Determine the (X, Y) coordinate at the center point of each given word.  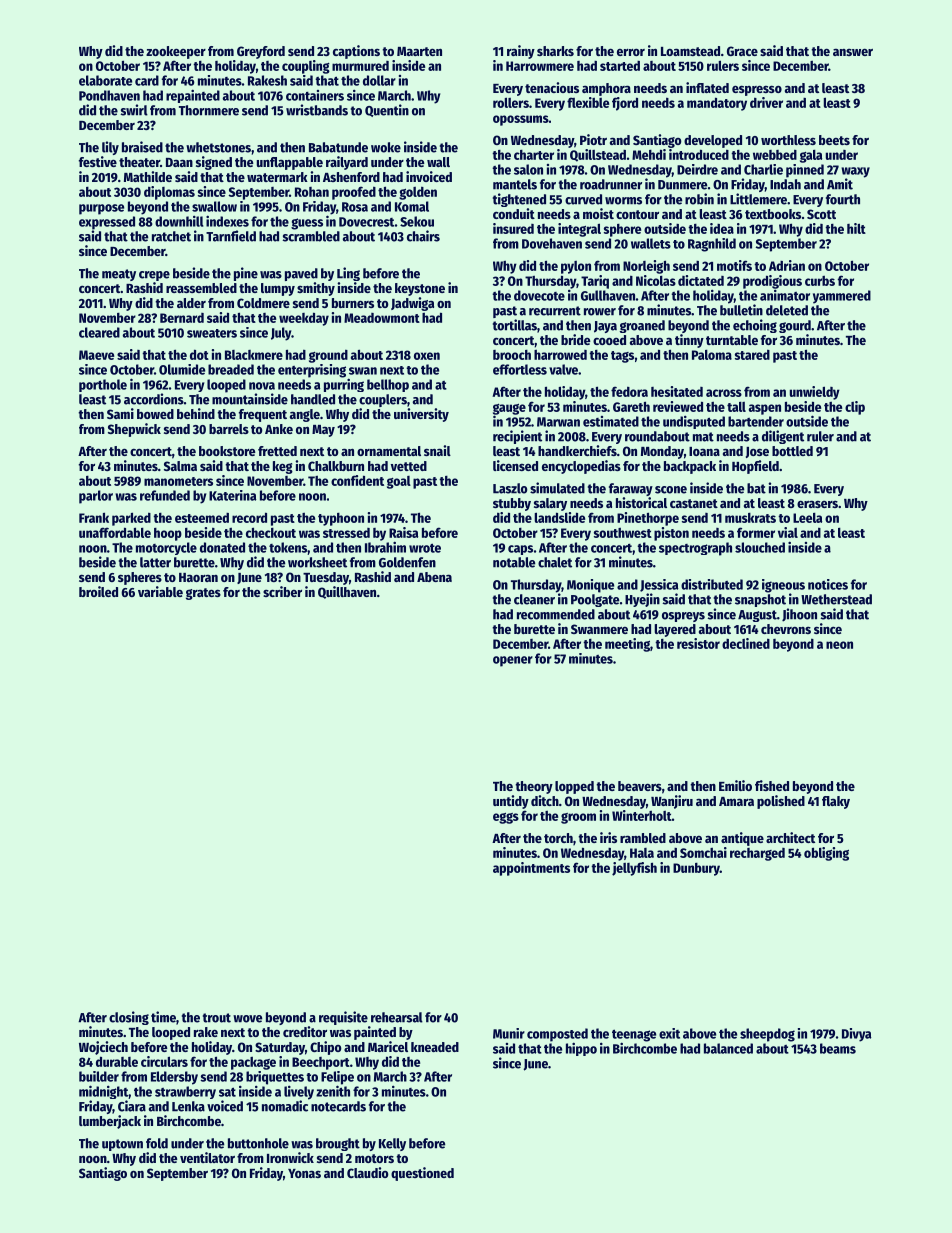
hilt (856, 228)
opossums (521, 120)
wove (247, 1019)
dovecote (539, 295)
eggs (506, 818)
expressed (107, 223)
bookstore (227, 451)
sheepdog (767, 1035)
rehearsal (397, 1017)
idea (722, 228)
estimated (611, 421)
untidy (511, 802)
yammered (842, 297)
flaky (836, 802)
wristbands (317, 110)
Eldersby (174, 1078)
